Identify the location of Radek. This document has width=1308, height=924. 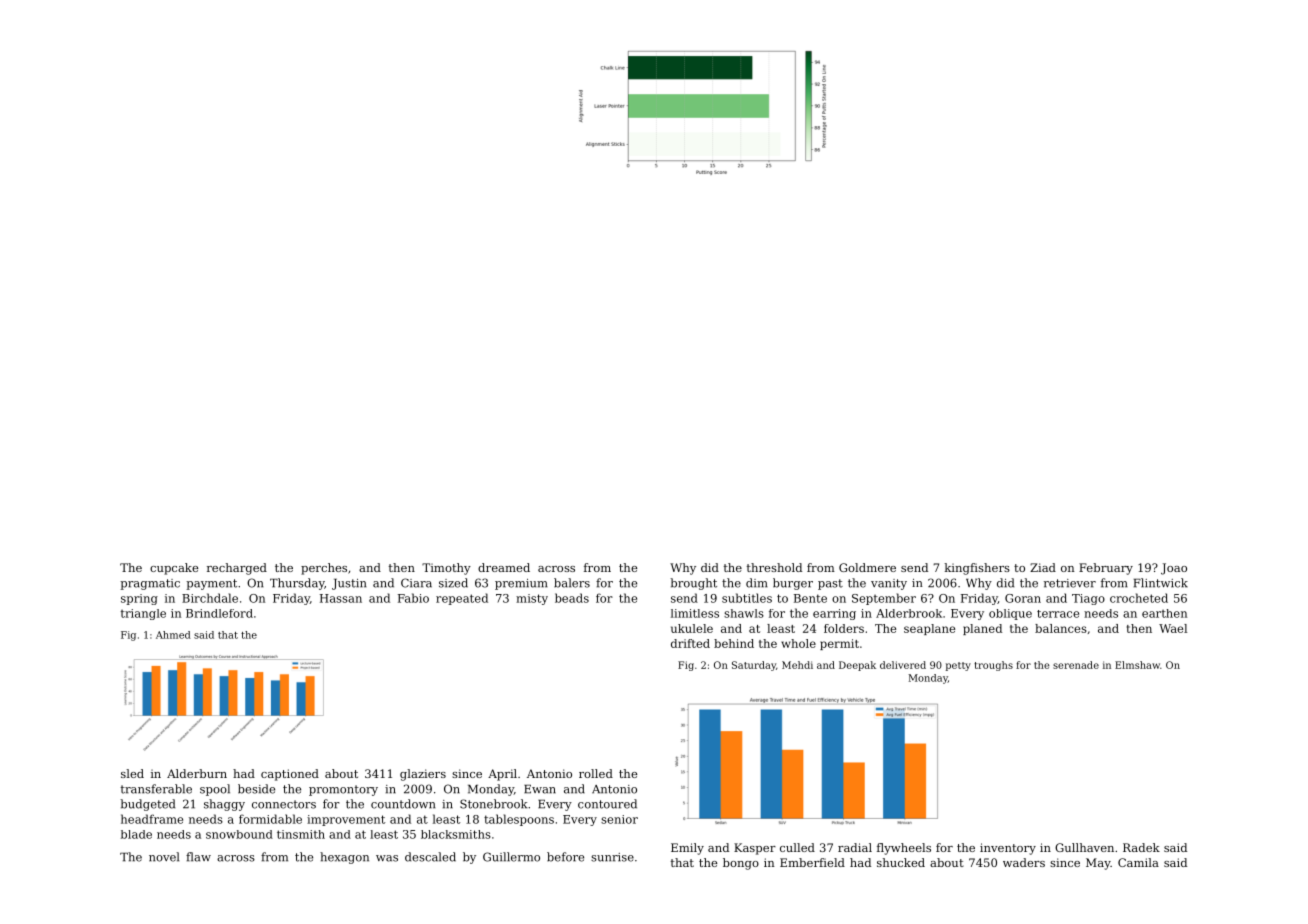
(1141, 847).
